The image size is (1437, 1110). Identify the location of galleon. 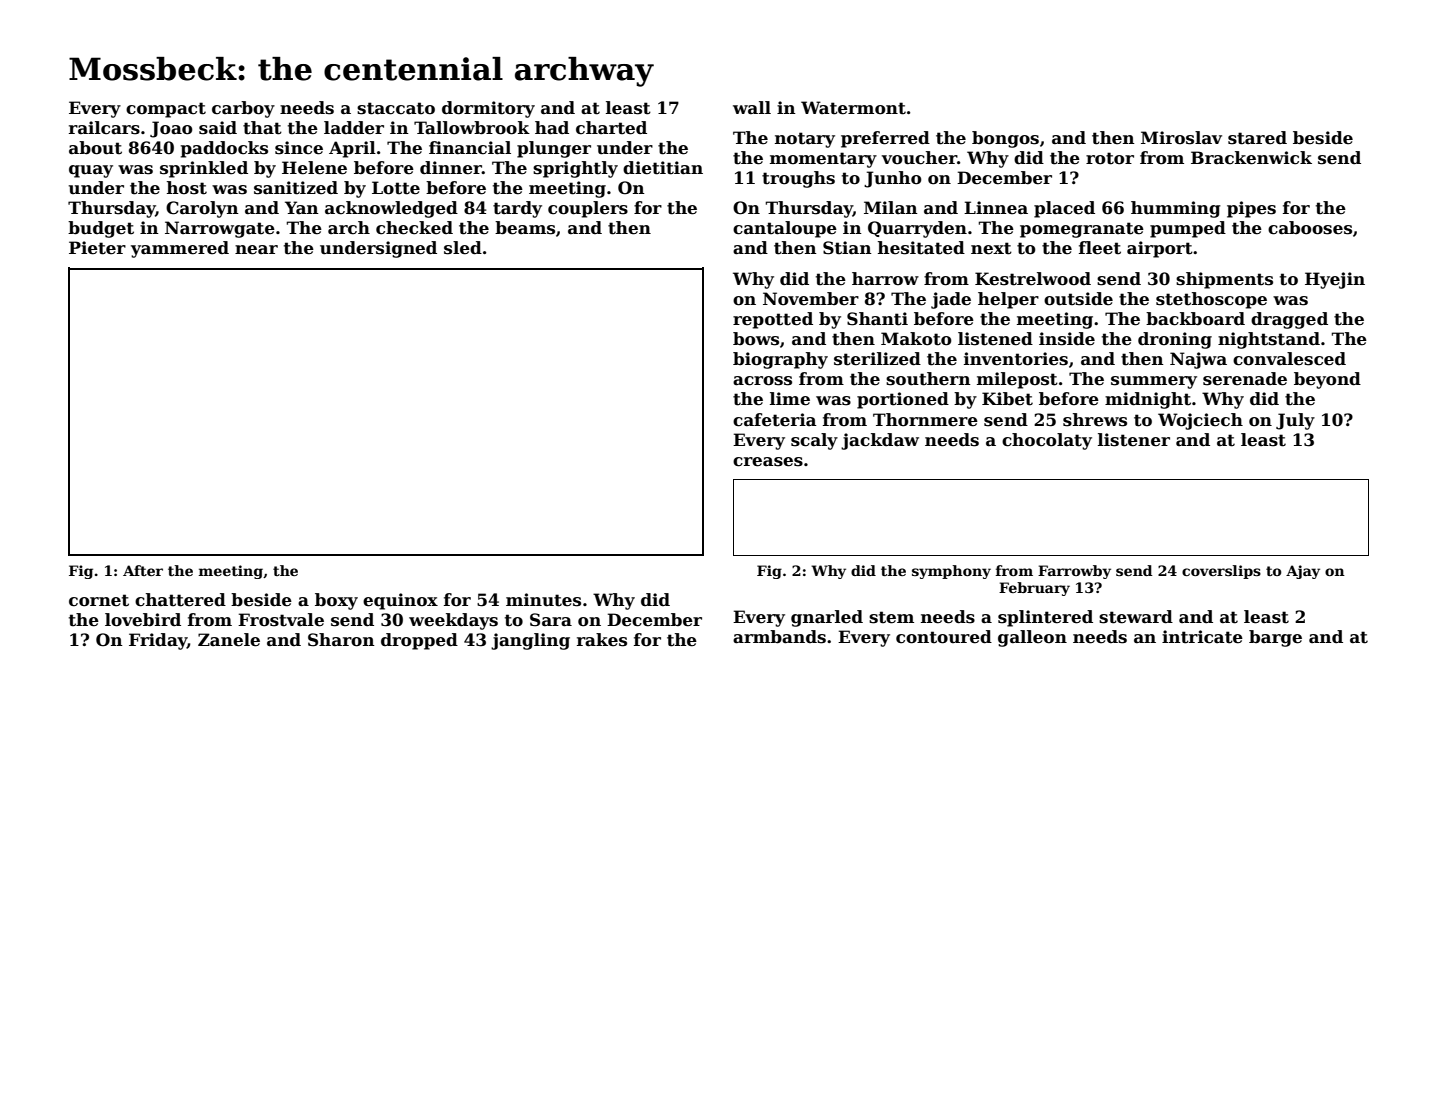
(1032, 638).
